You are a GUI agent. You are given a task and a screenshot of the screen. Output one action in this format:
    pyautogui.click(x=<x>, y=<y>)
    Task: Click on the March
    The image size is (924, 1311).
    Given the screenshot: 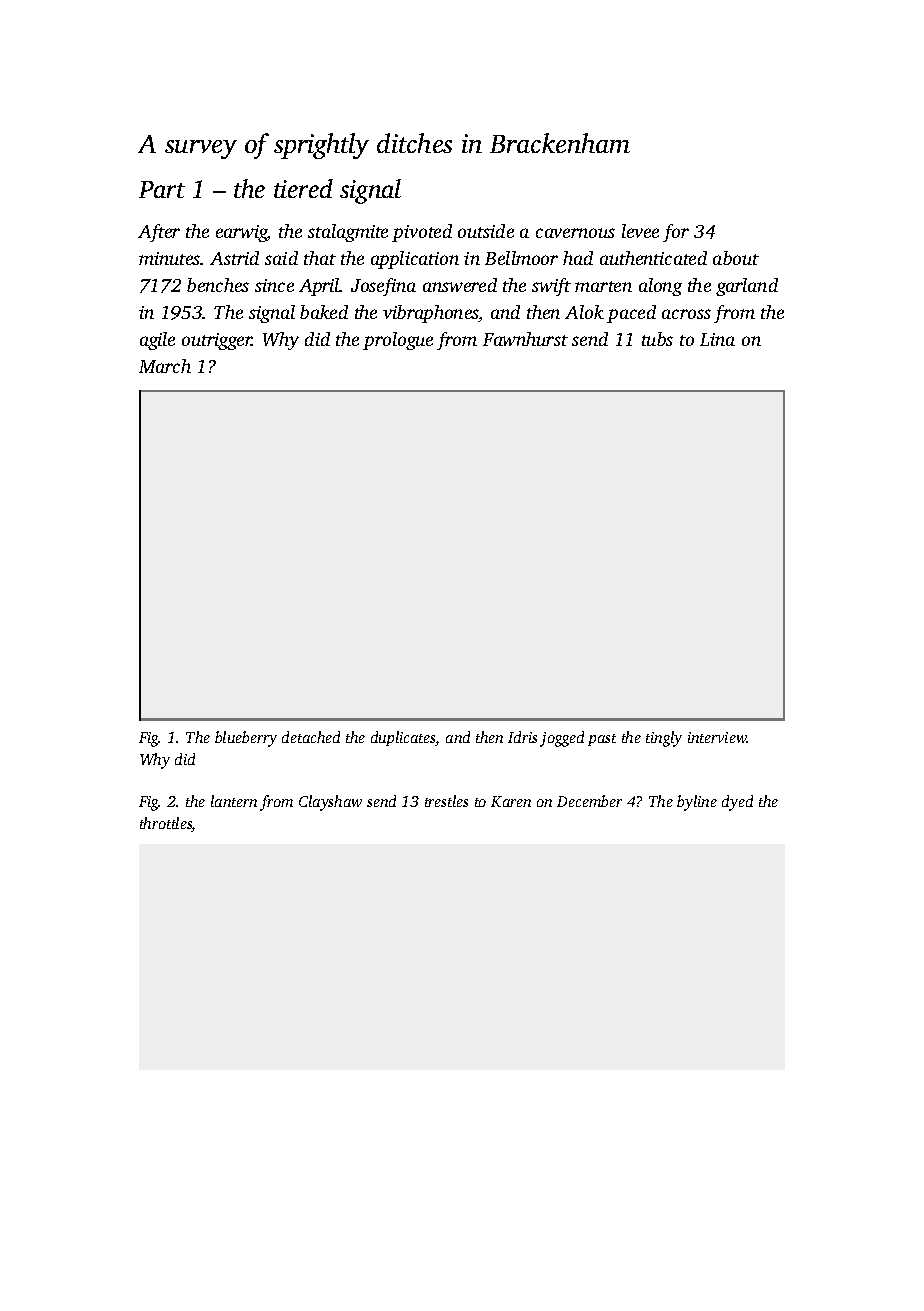 What is the action you would take?
    pyautogui.click(x=165, y=366)
